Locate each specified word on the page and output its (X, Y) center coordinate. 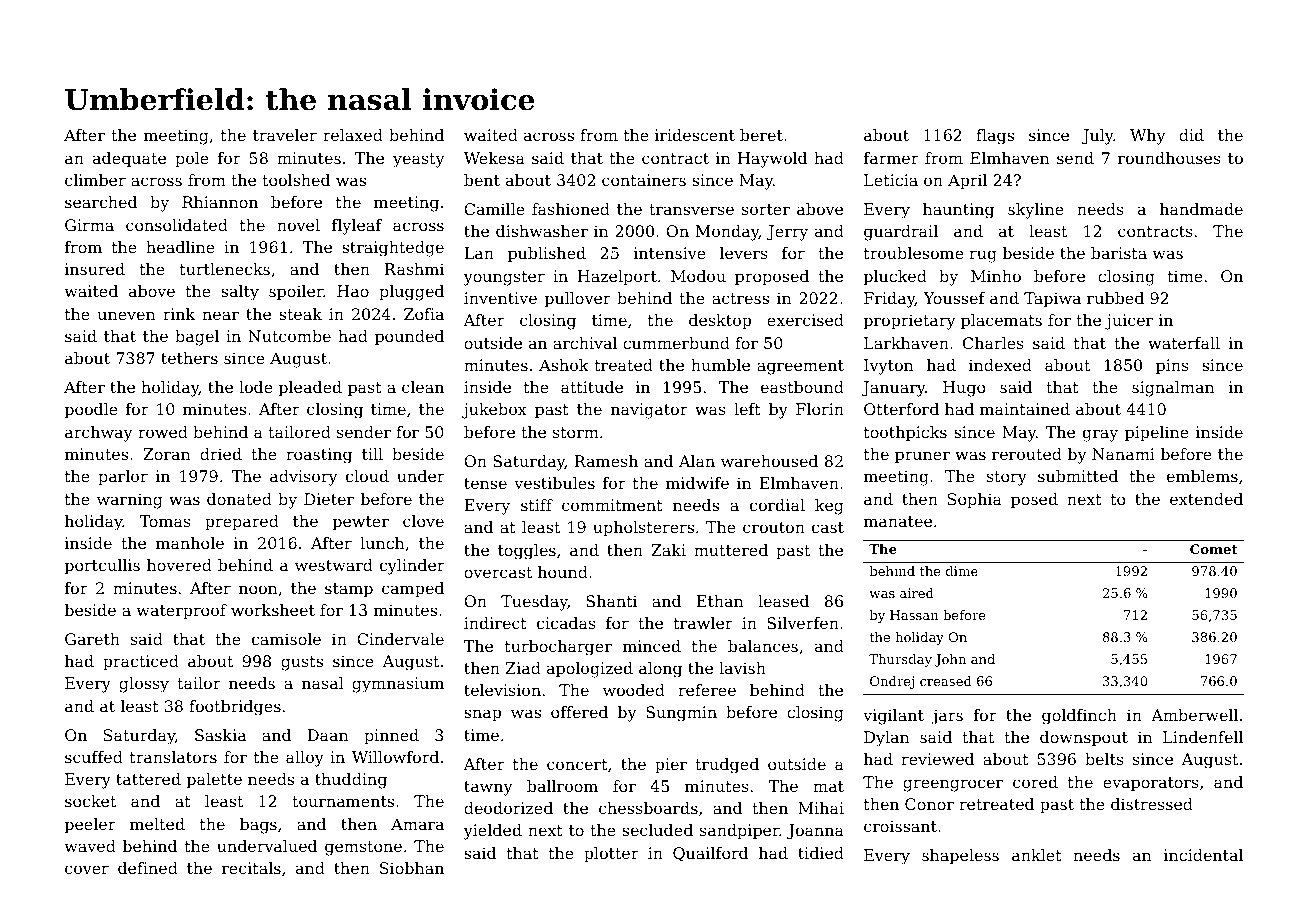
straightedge (393, 249)
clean (423, 387)
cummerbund (676, 343)
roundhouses (1169, 158)
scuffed (94, 757)
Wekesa (494, 158)
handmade (1201, 209)
